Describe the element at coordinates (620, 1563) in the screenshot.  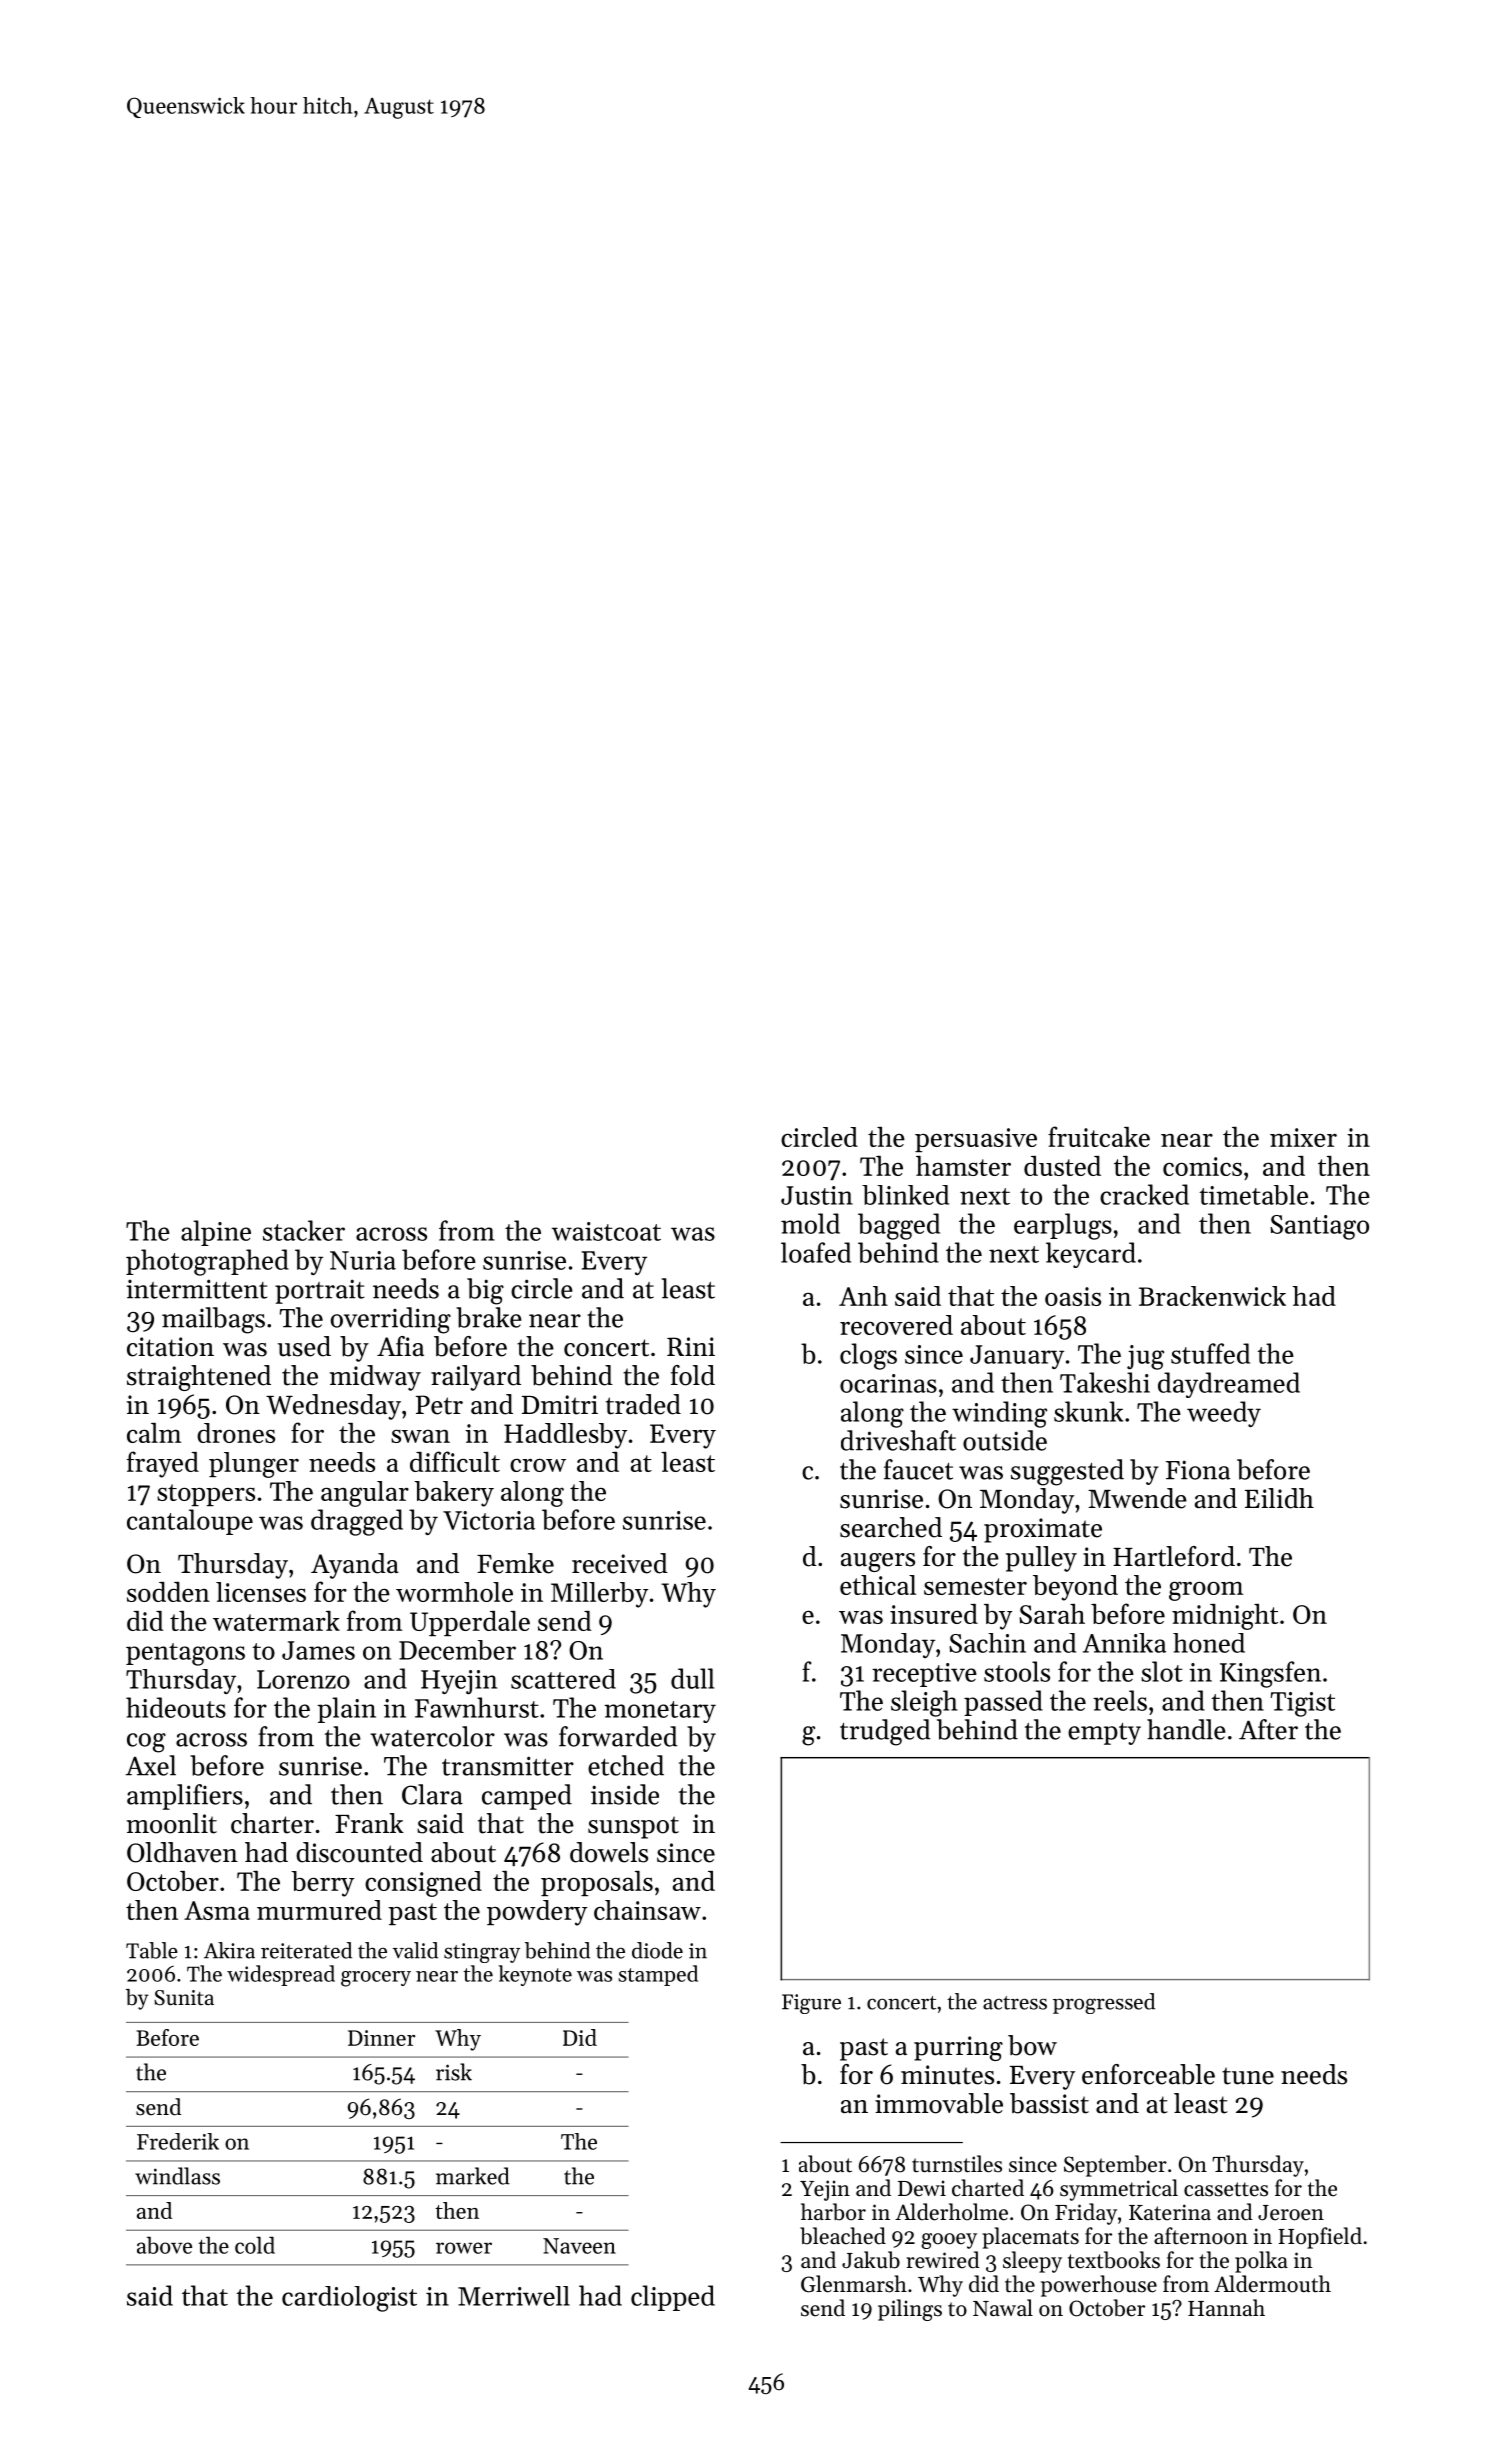
I see `received` at that location.
